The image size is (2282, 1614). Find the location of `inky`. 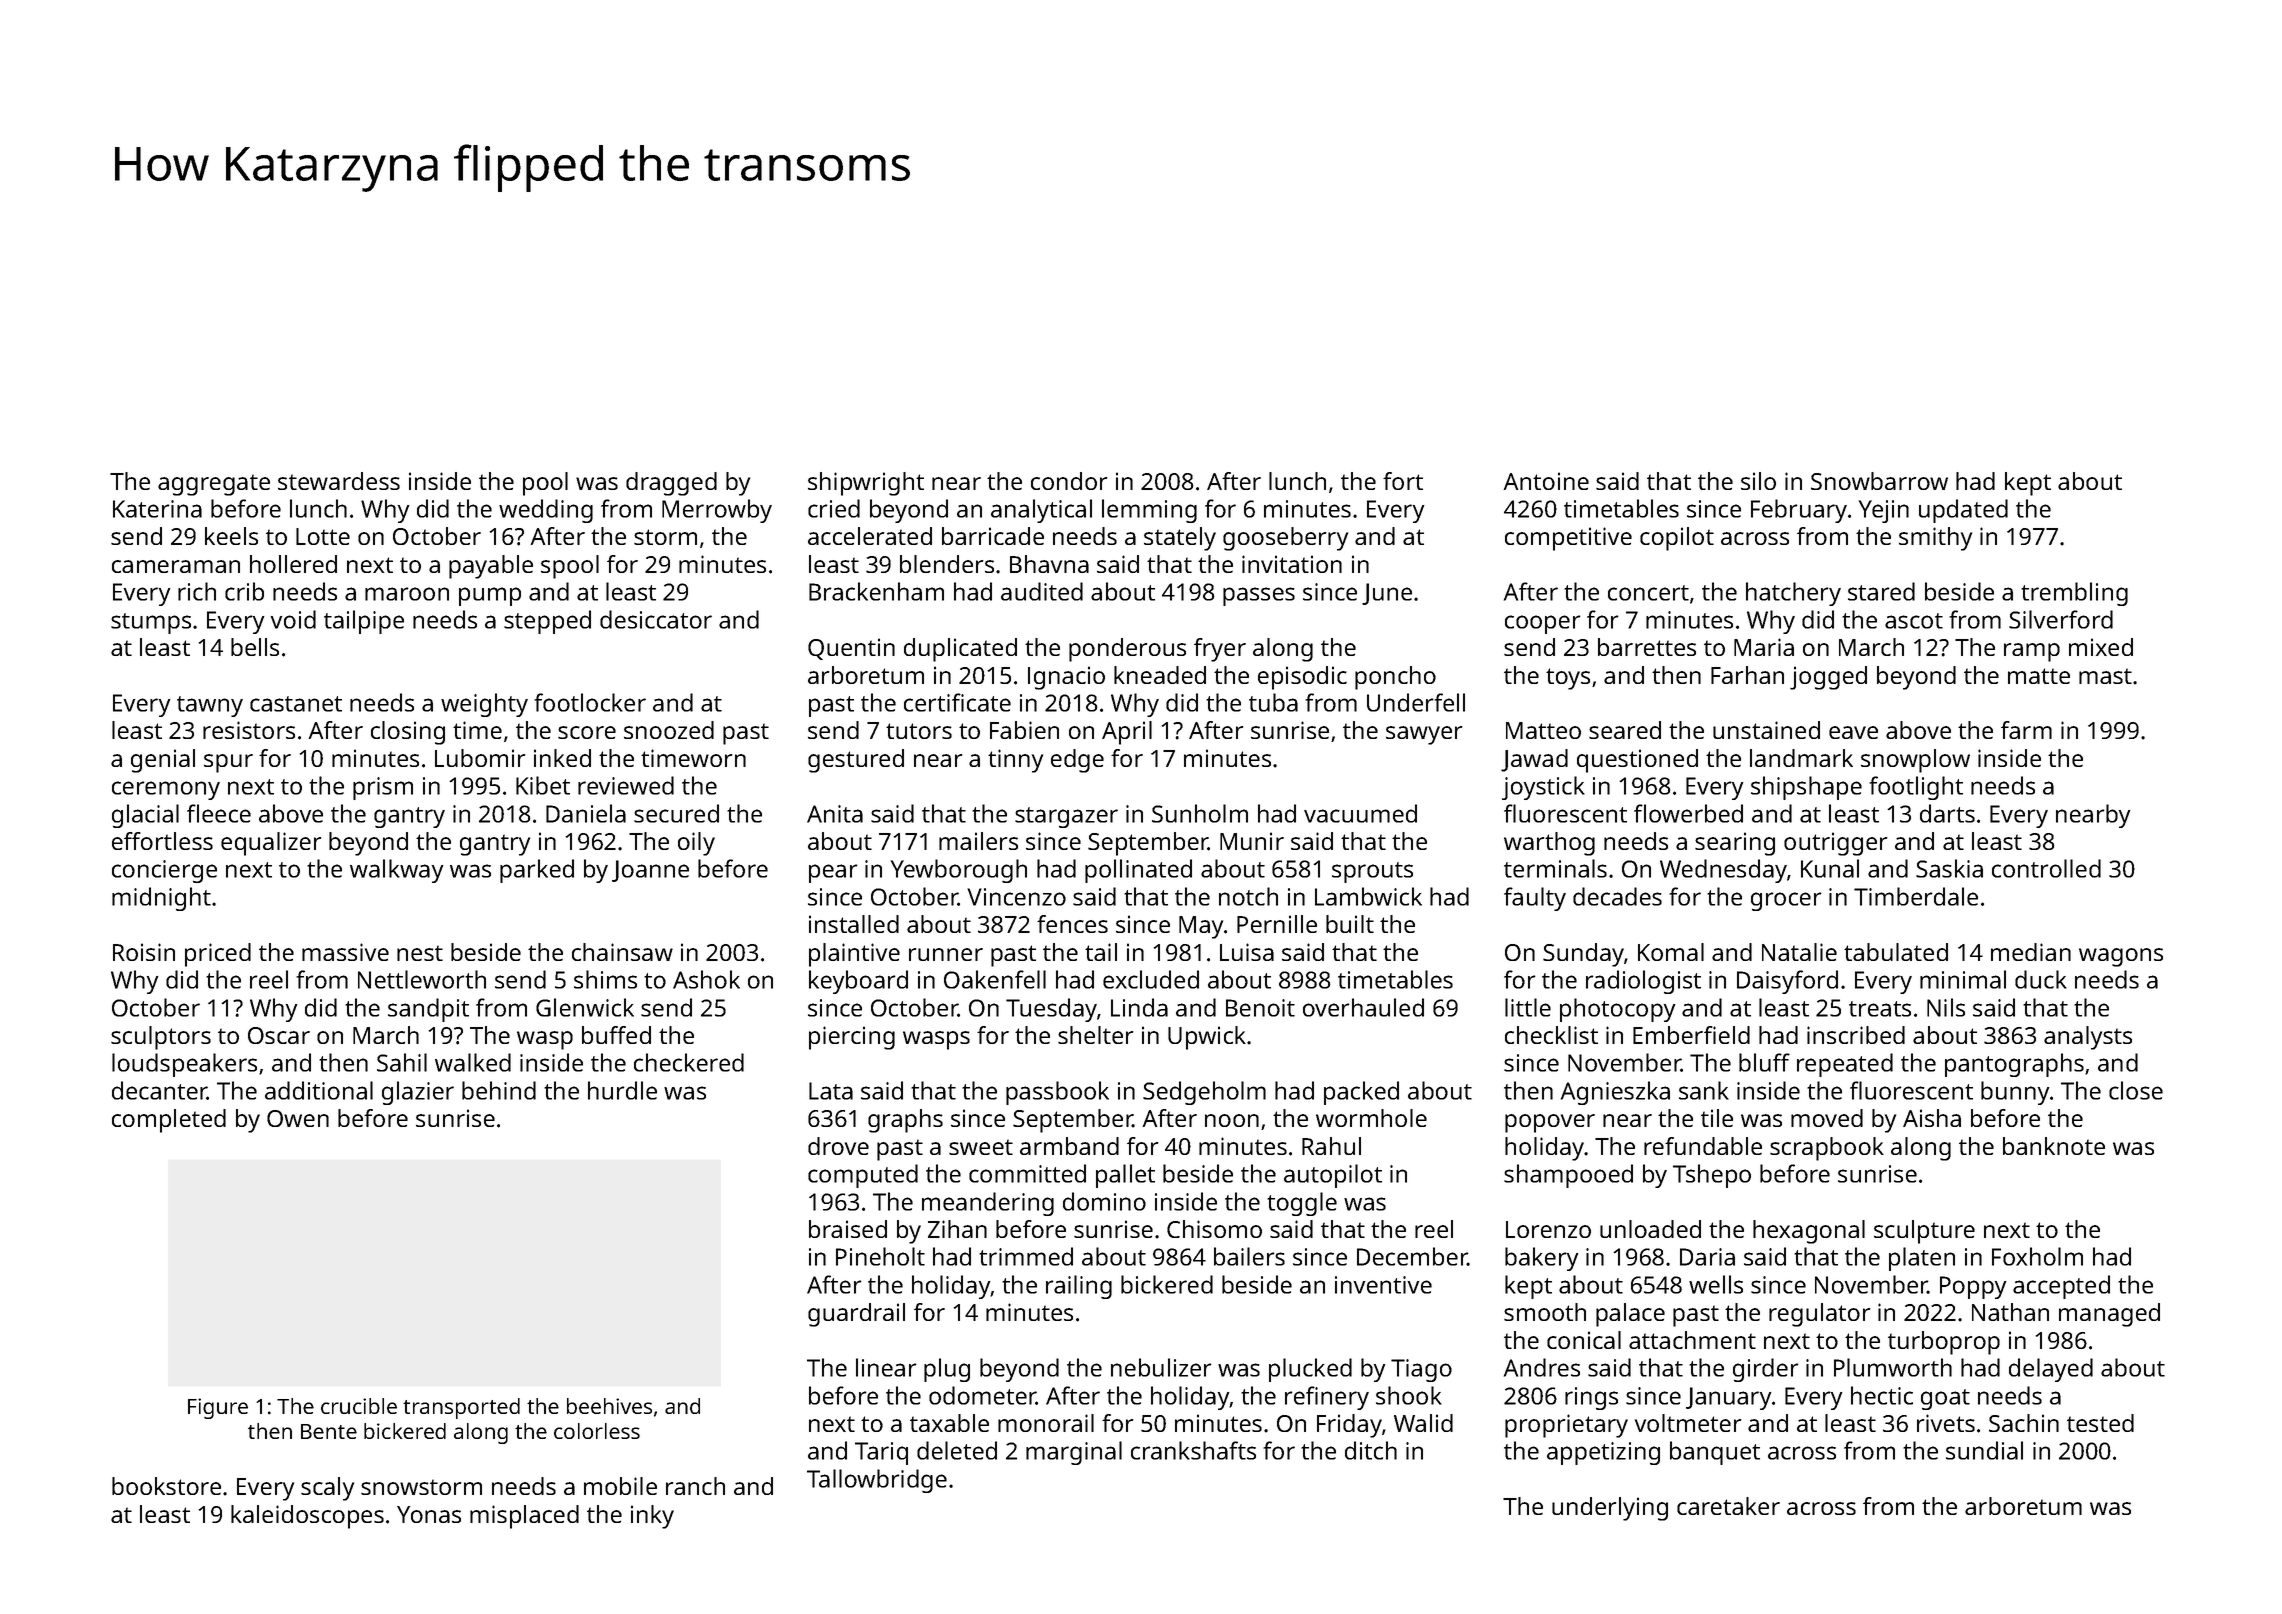

inky is located at coordinates (652, 1517).
